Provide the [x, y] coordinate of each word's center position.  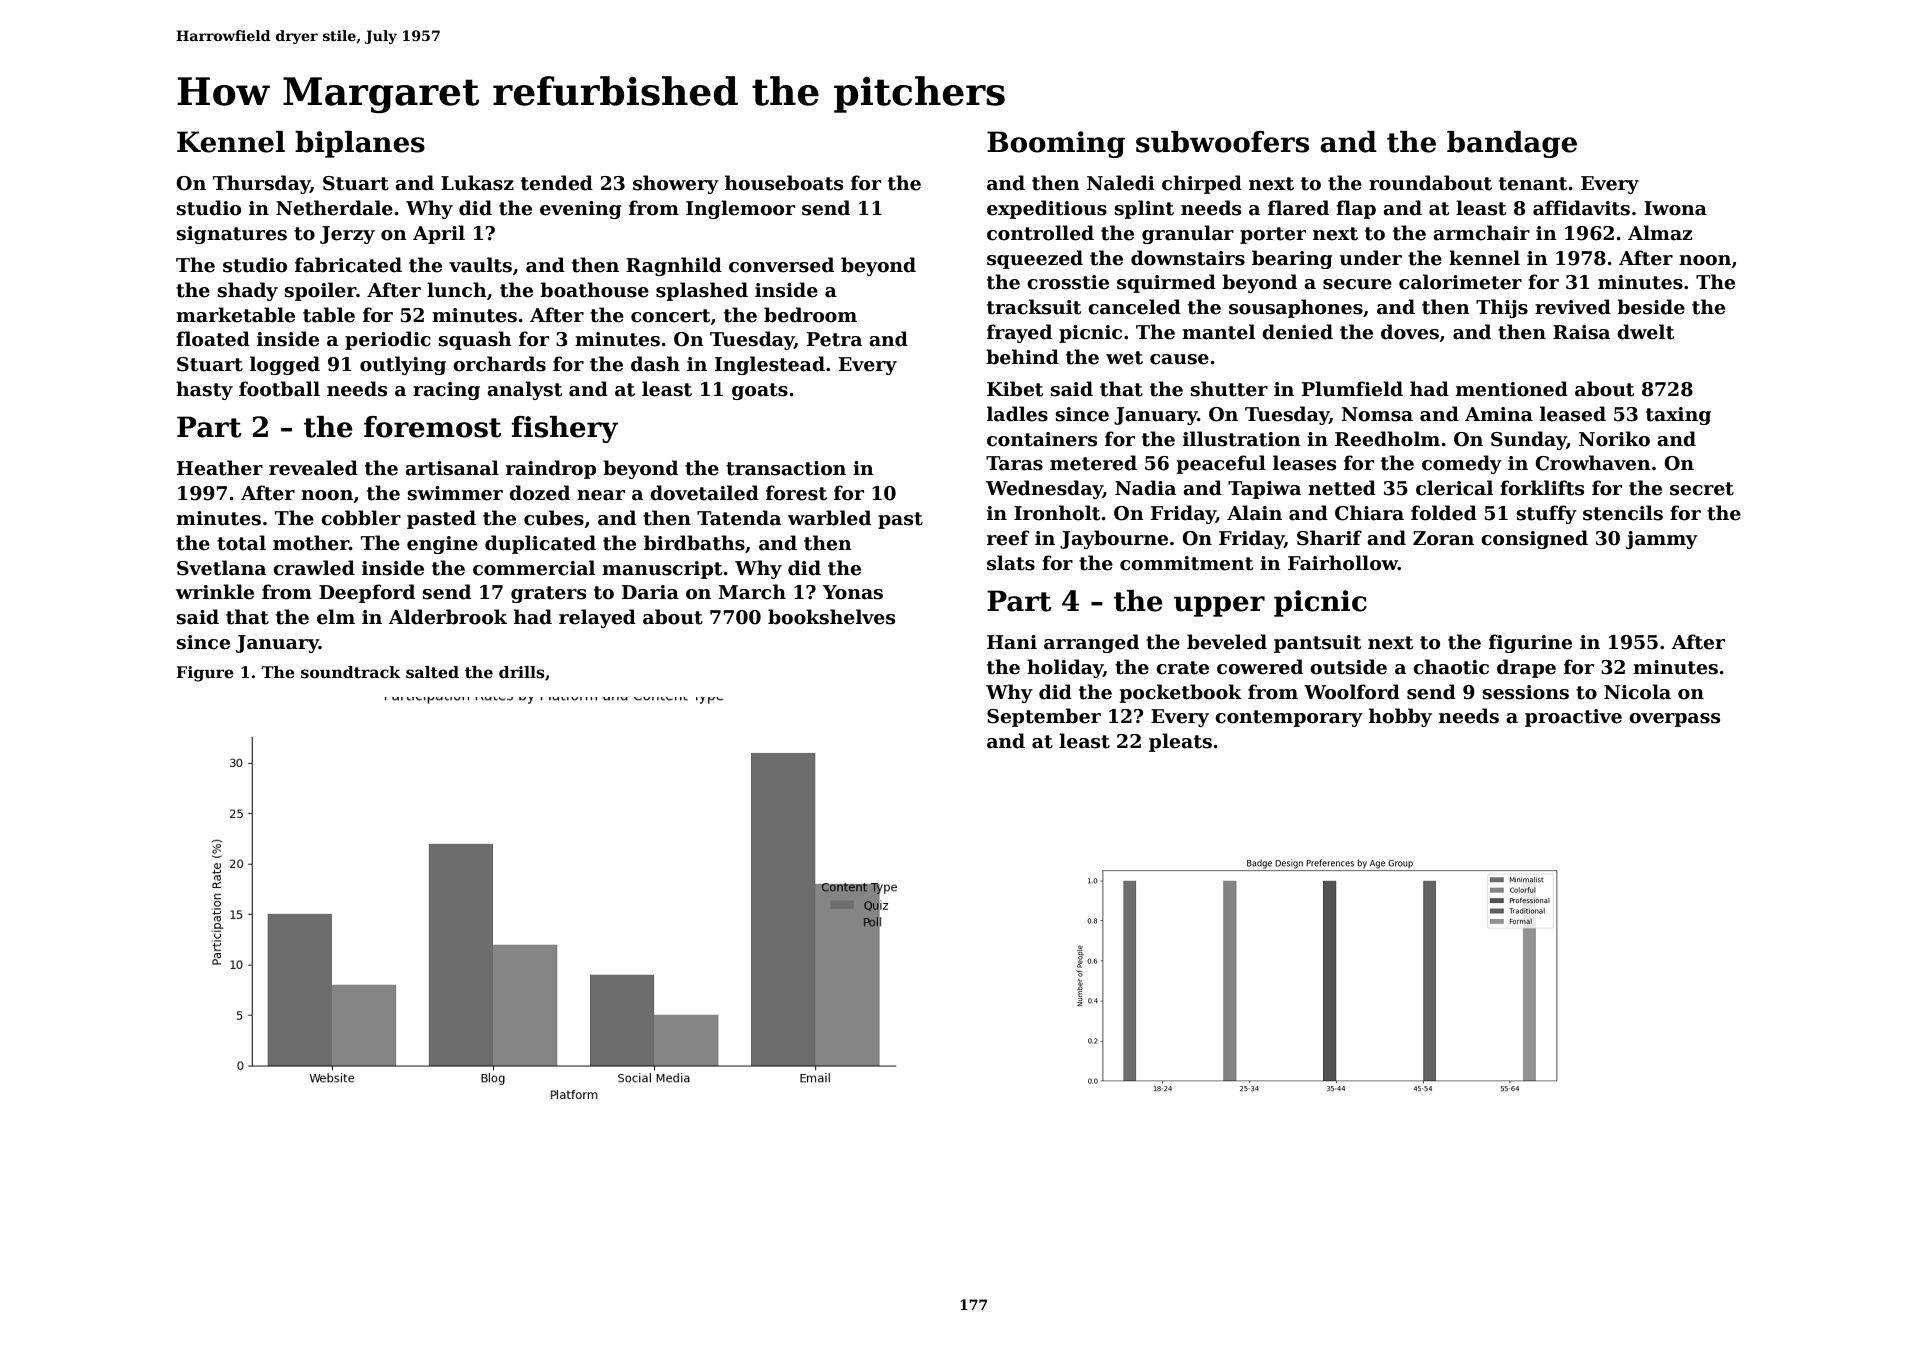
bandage [1512, 144]
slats [1011, 563]
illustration [1242, 439]
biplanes [360, 144]
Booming [1056, 144]
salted [432, 672]
